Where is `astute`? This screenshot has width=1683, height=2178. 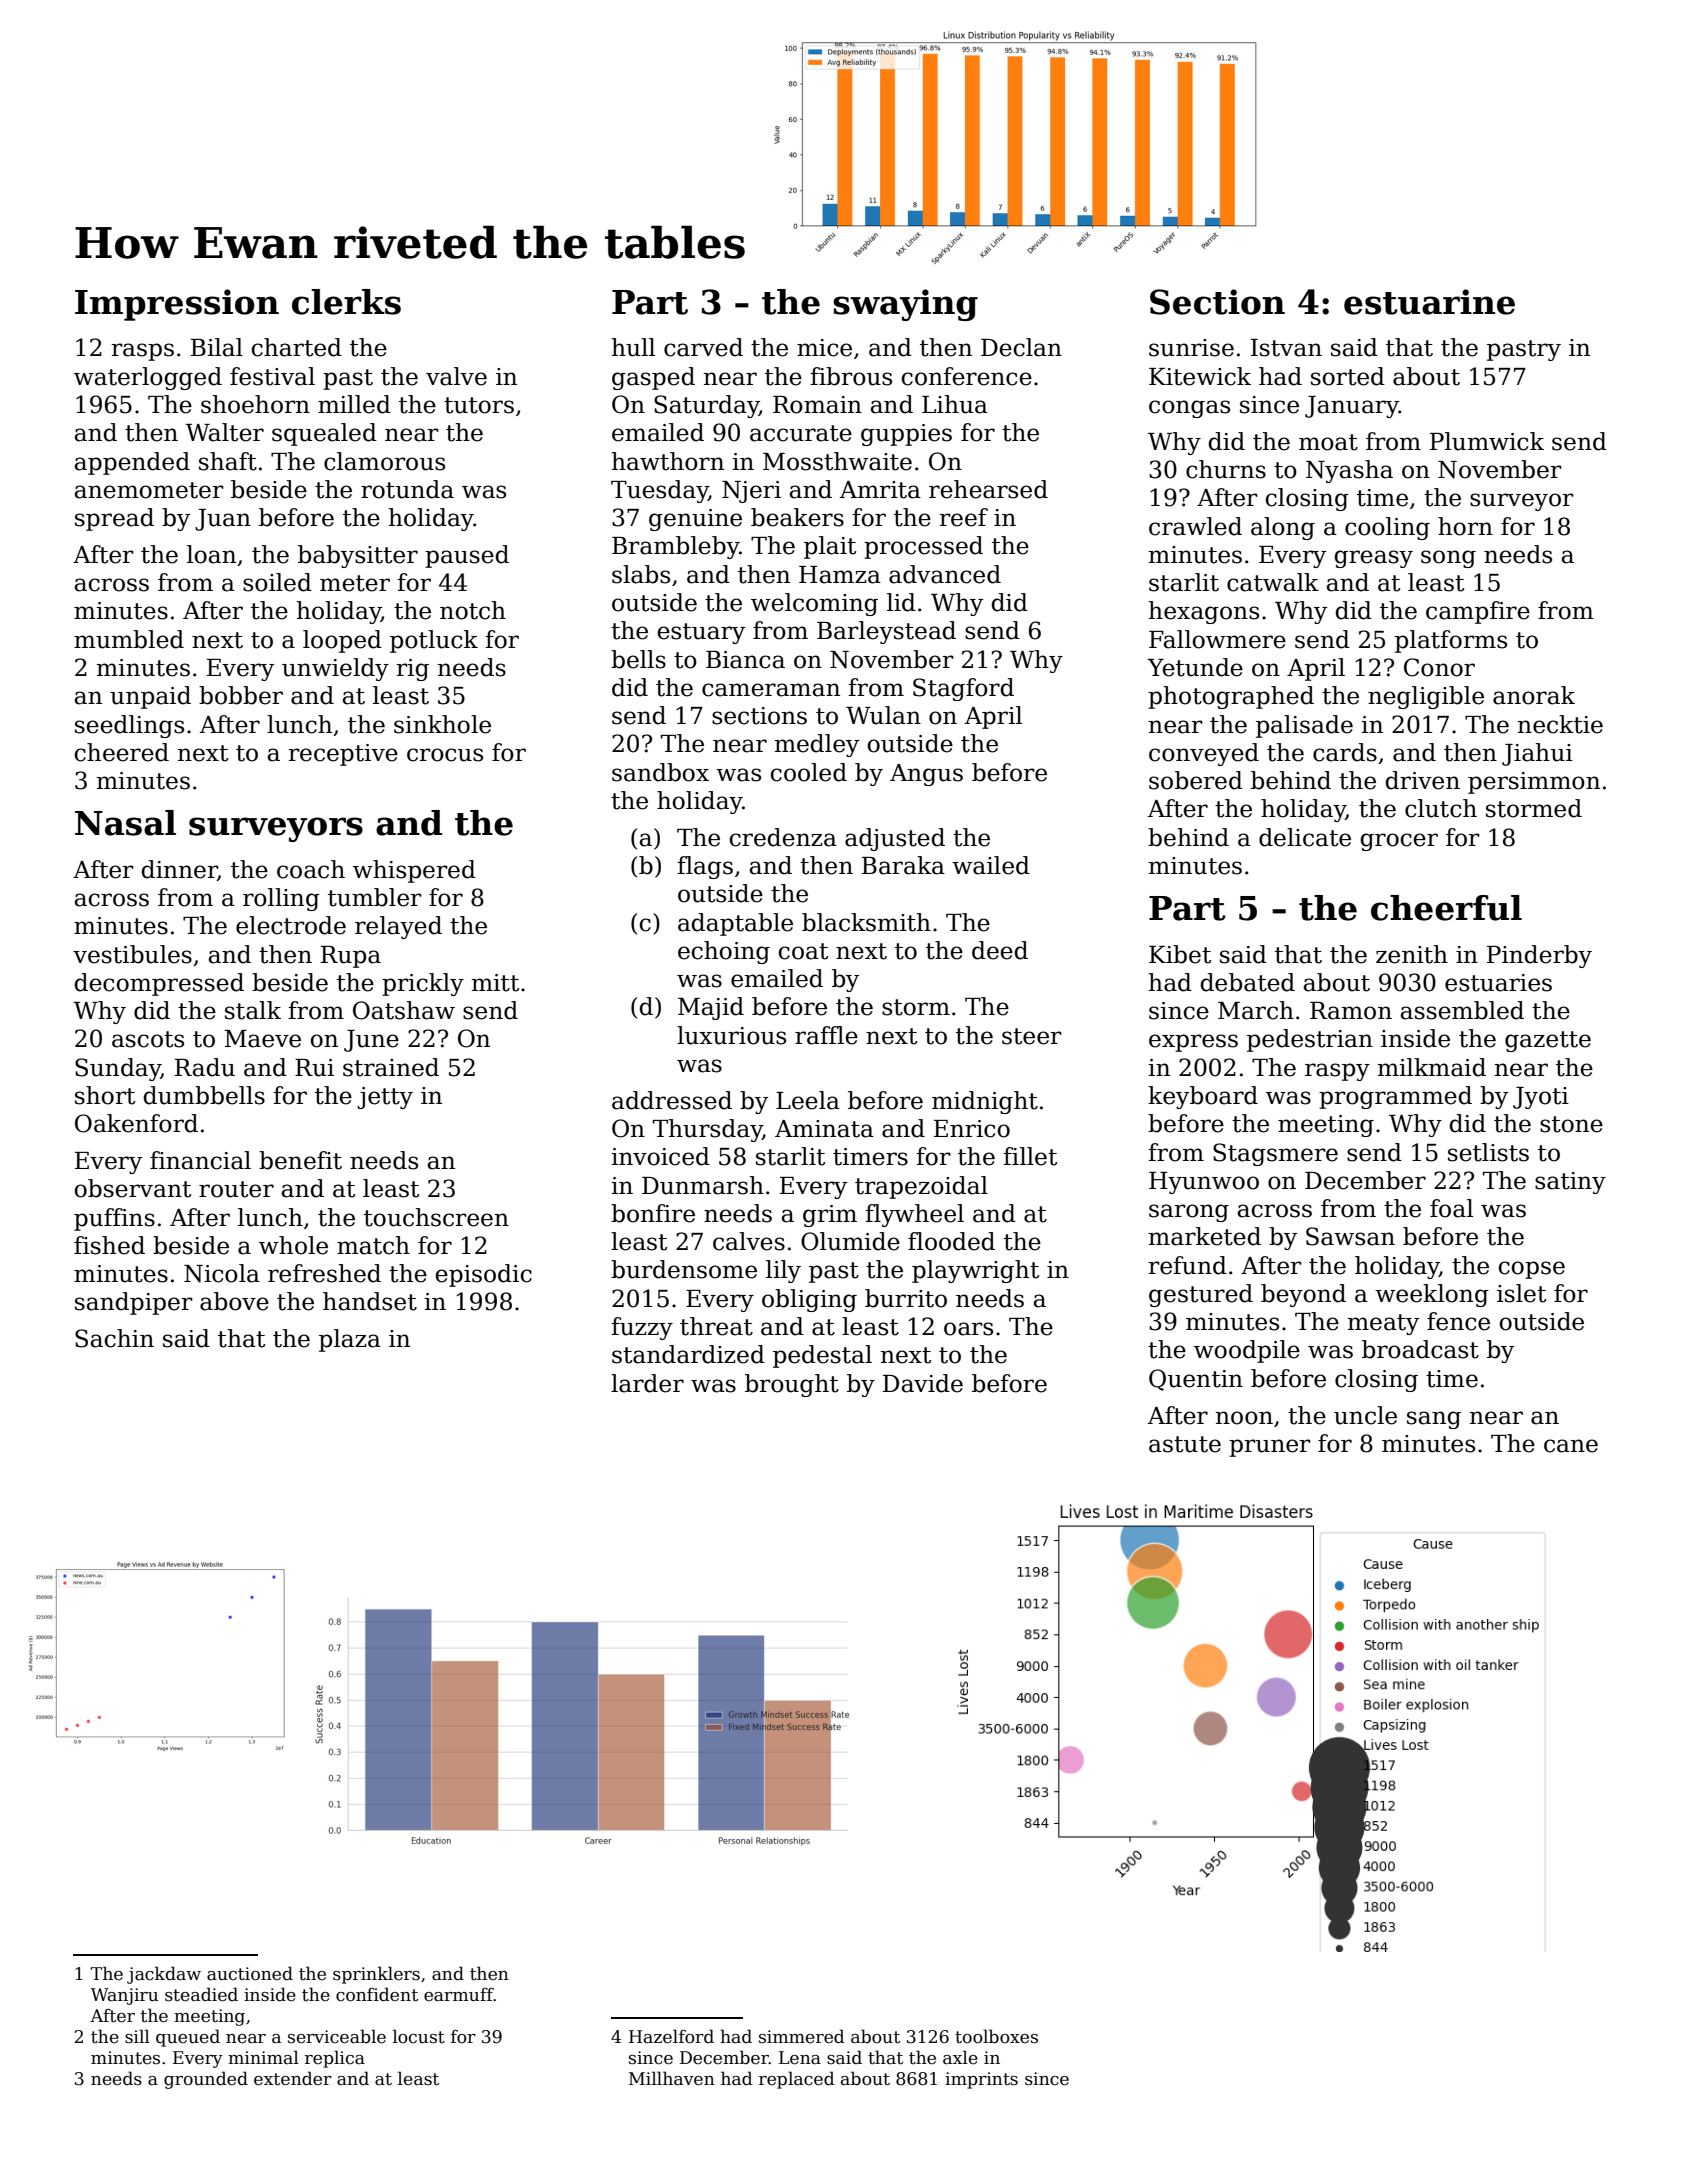
astute is located at coordinates (1185, 1444).
